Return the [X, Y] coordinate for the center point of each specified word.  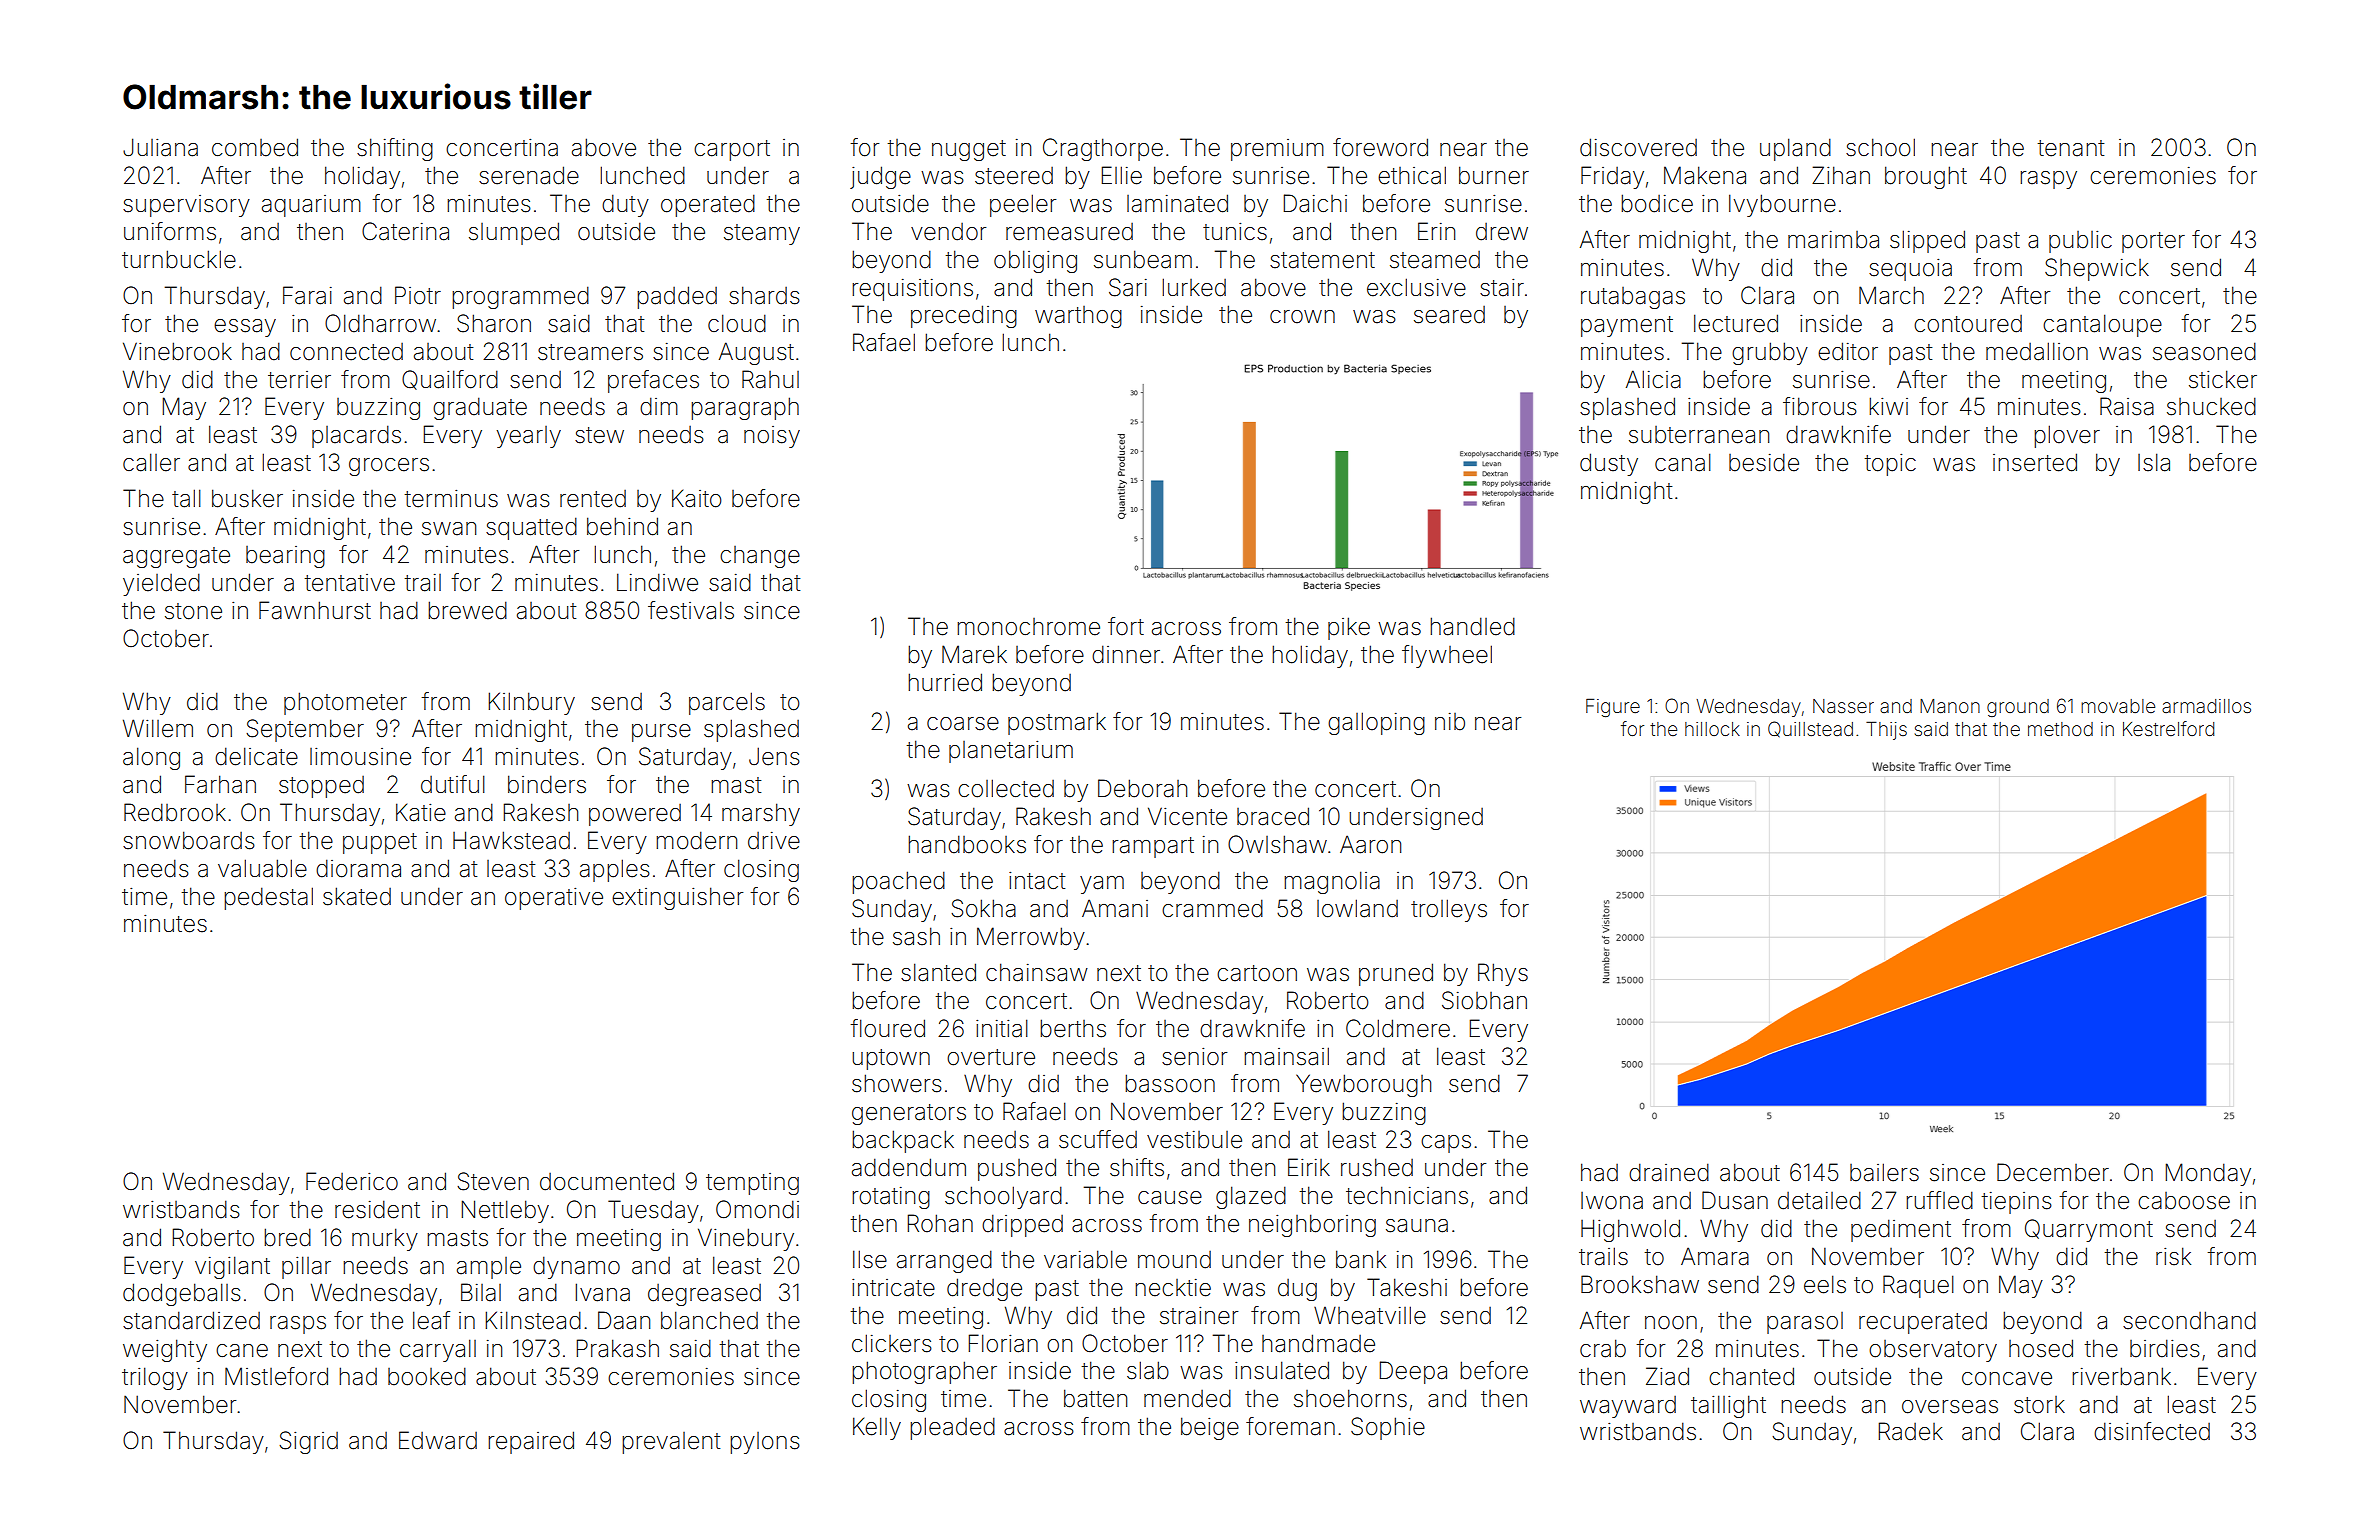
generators [909, 1114]
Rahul [770, 379]
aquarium [311, 206]
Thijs [1886, 731]
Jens [774, 756]
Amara [1715, 1256]
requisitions [912, 290]
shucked [2211, 406]
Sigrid [308, 1442]
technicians [1407, 1195]
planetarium [1011, 752]
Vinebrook [177, 351]
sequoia [1910, 270]
